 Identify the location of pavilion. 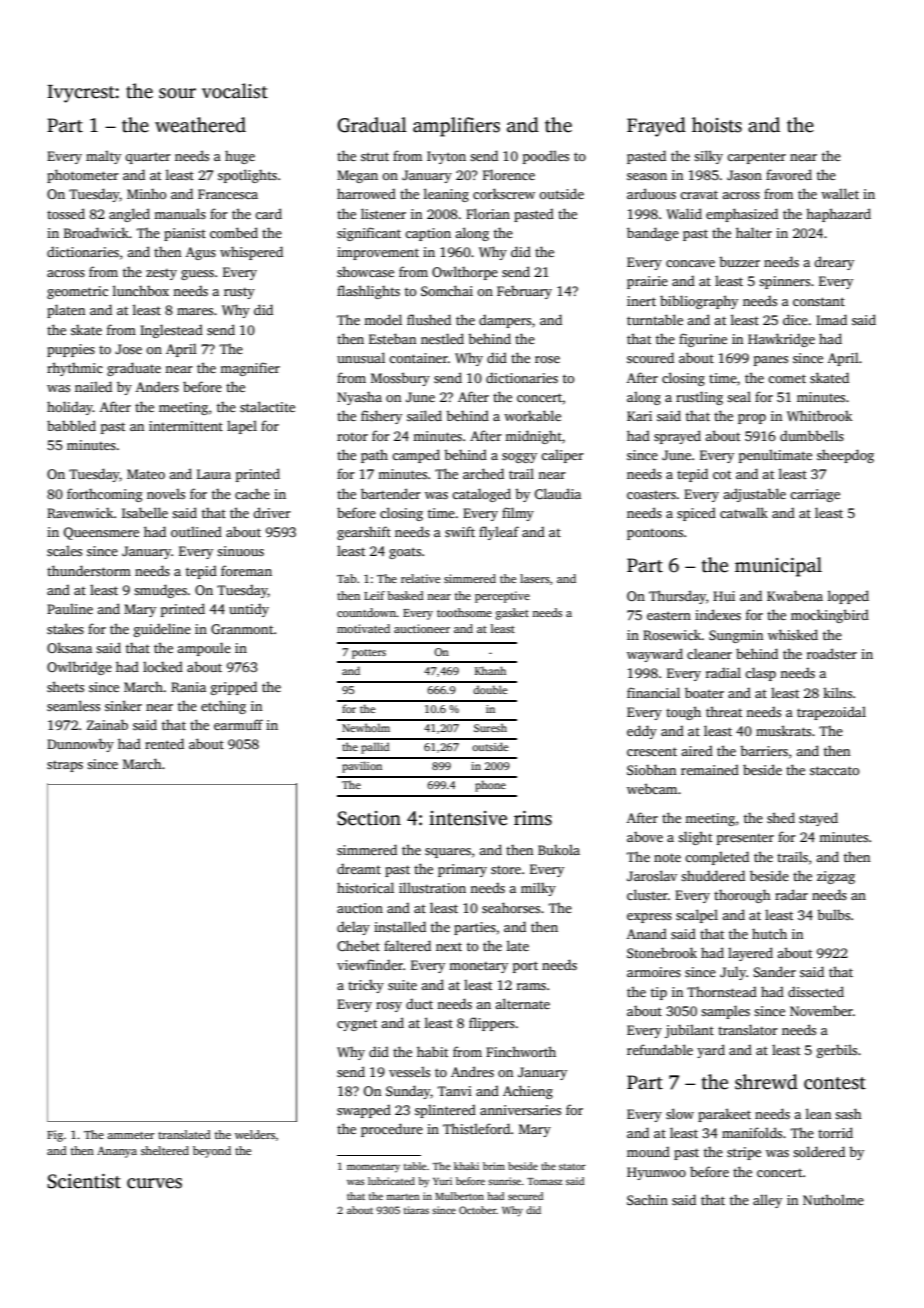
(362, 767).
